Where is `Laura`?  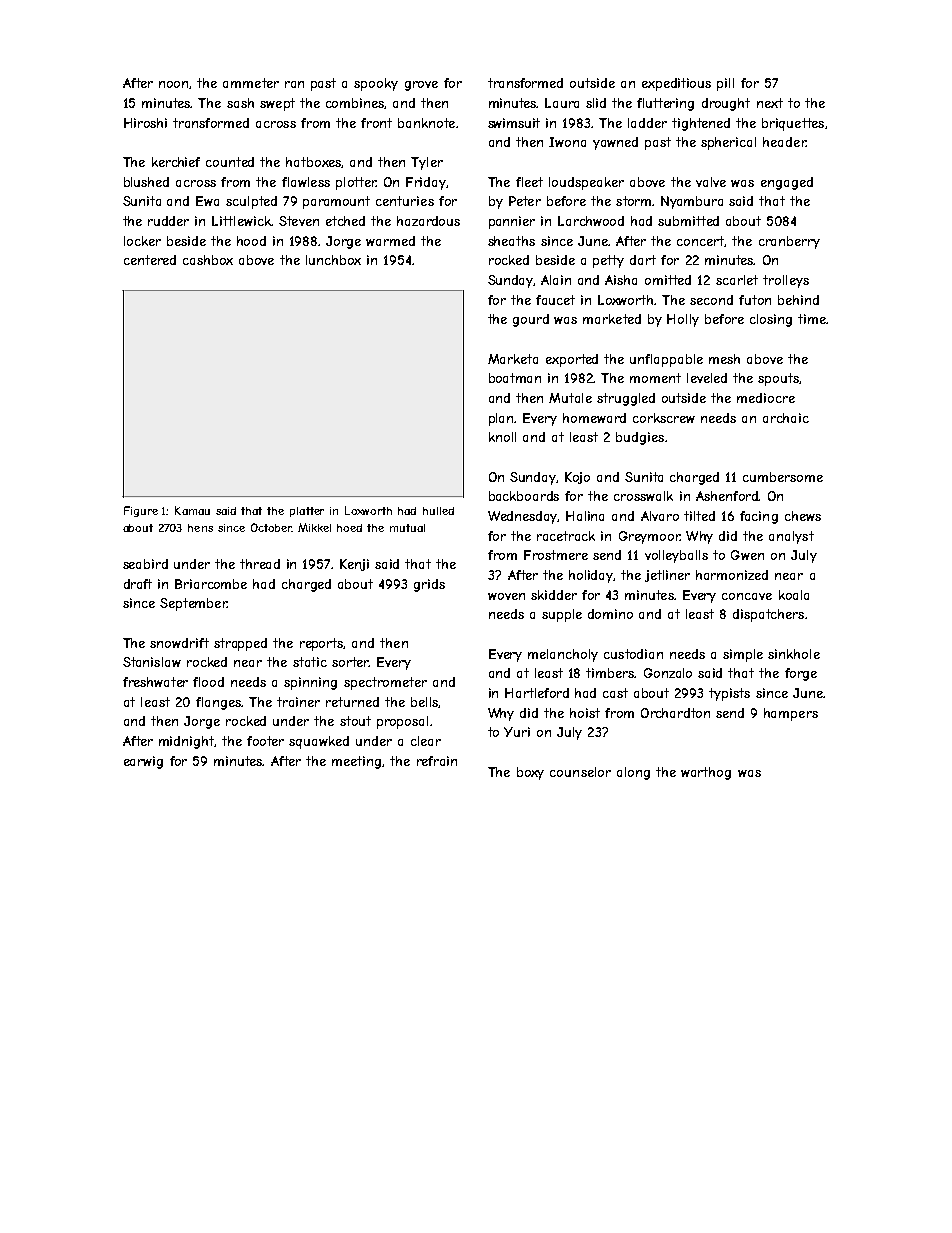 Laura is located at coordinates (562, 103).
